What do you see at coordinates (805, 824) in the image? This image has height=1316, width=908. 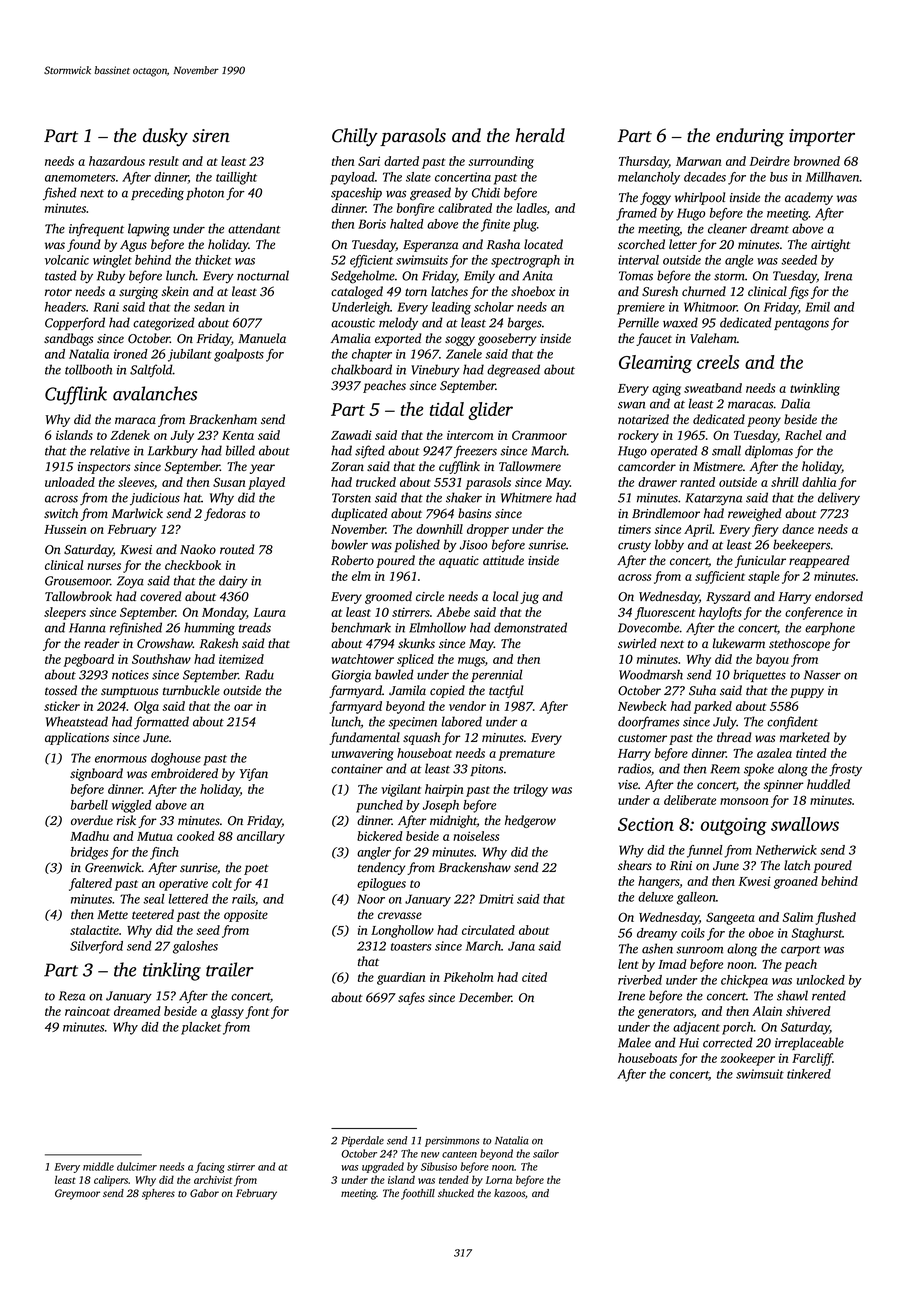 I see `swallows` at bounding box center [805, 824].
